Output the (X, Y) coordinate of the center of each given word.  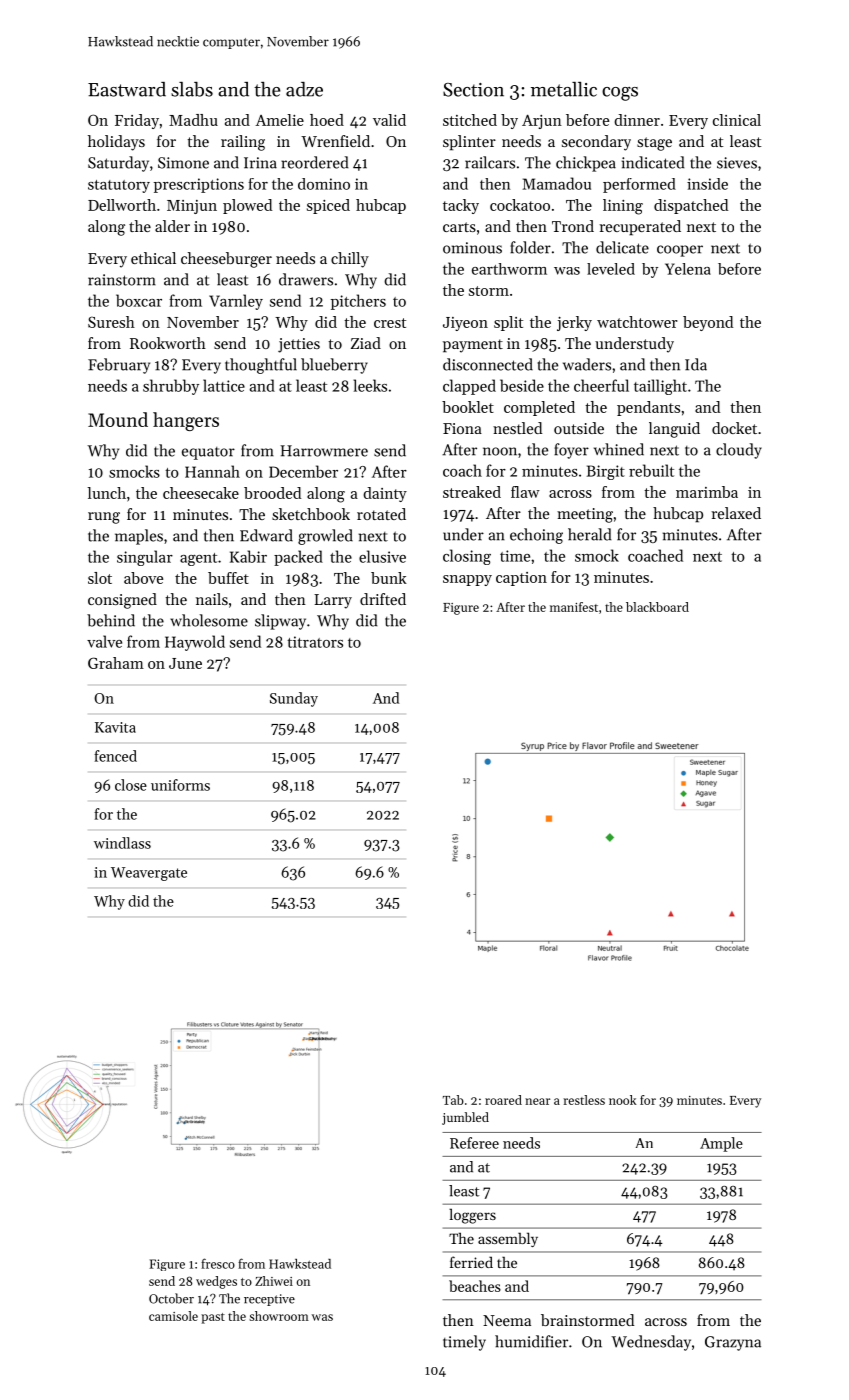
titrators (315, 642)
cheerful (601, 385)
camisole (173, 1316)
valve (104, 641)
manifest (574, 607)
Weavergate (149, 874)
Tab (453, 1100)
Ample (721, 1144)
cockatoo (520, 205)
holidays (116, 143)
